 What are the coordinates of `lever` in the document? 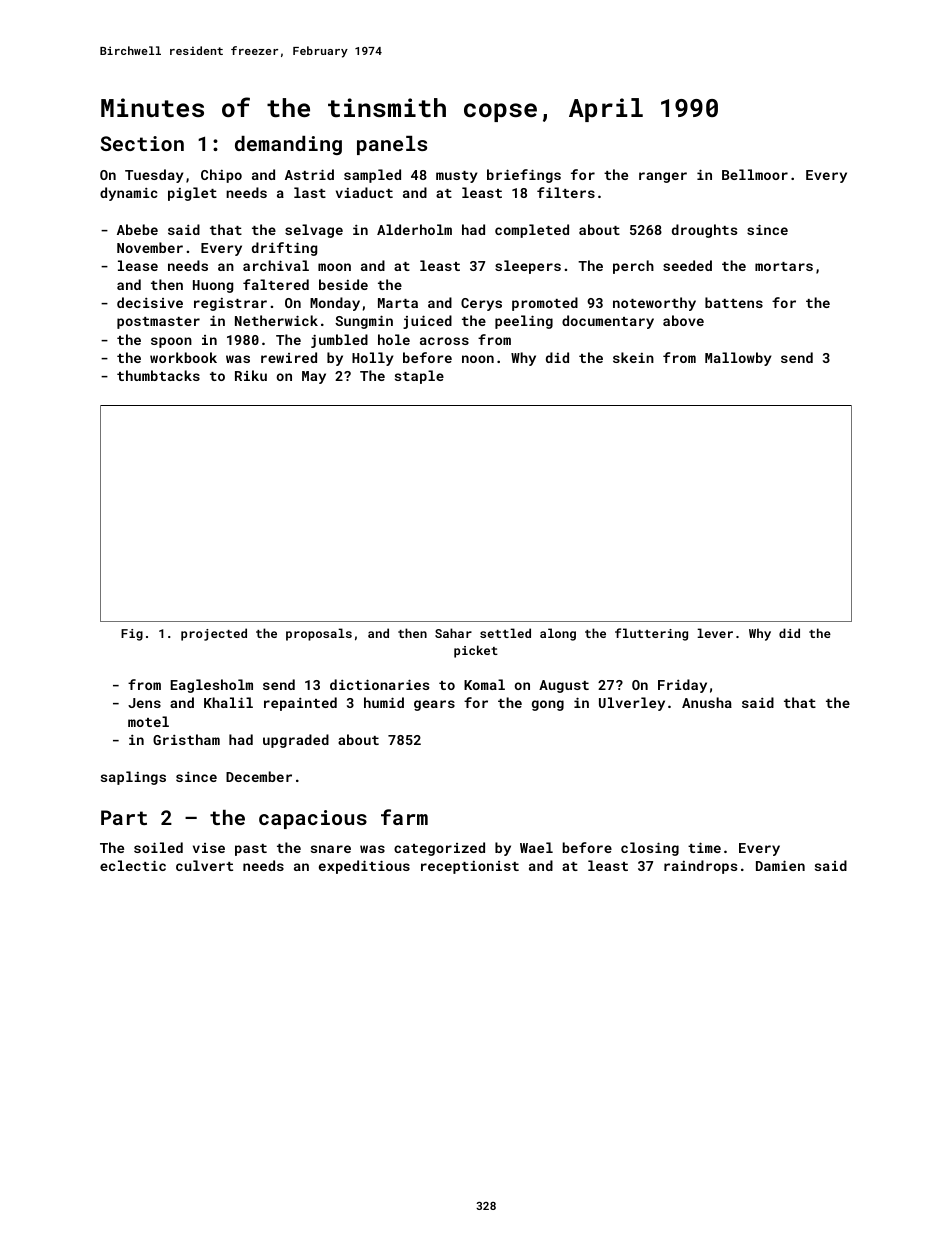 It's located at (715, 633).
